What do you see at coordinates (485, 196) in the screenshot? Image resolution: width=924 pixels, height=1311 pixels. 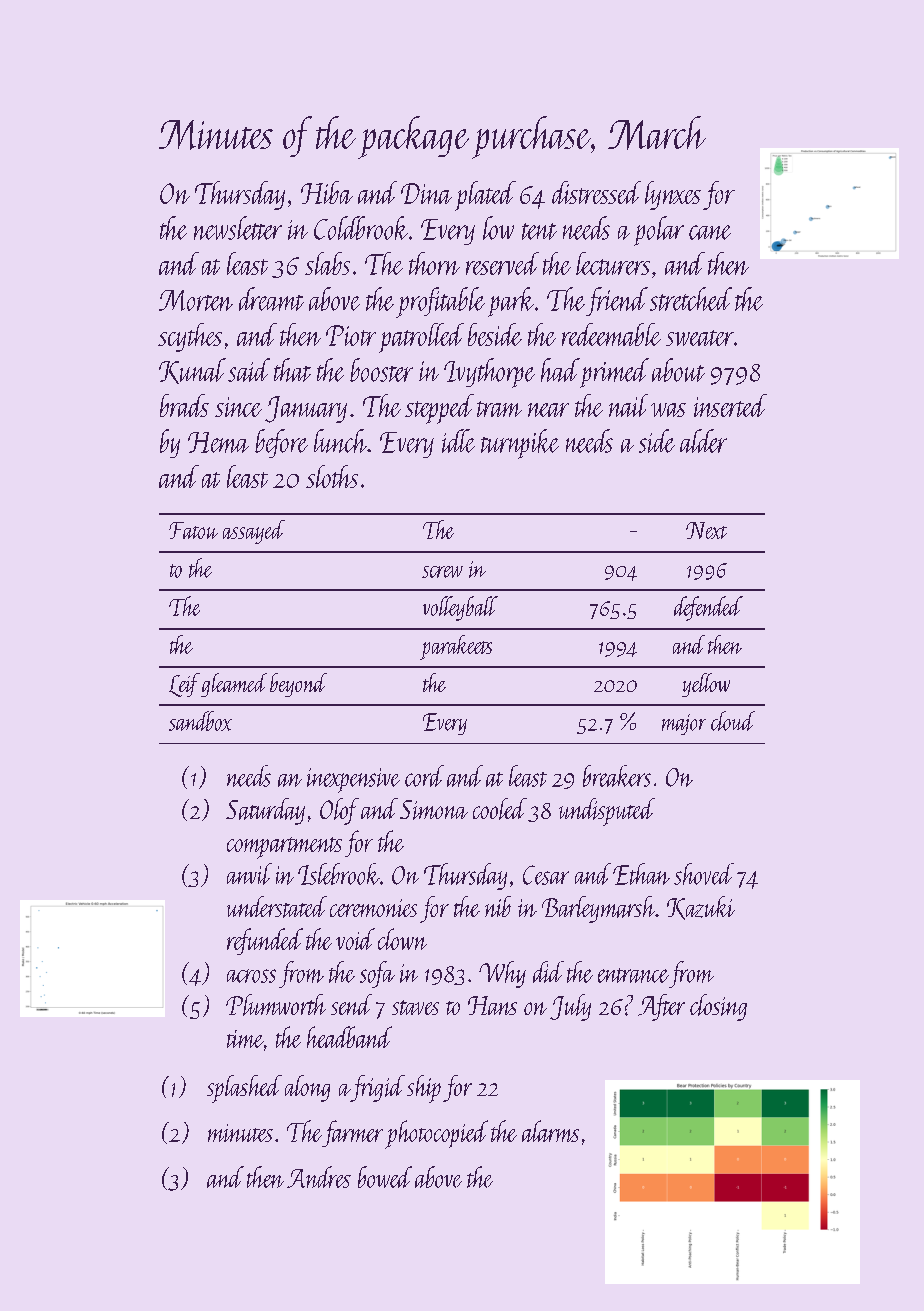 I see `plated` at bounding box center [485, 196].
